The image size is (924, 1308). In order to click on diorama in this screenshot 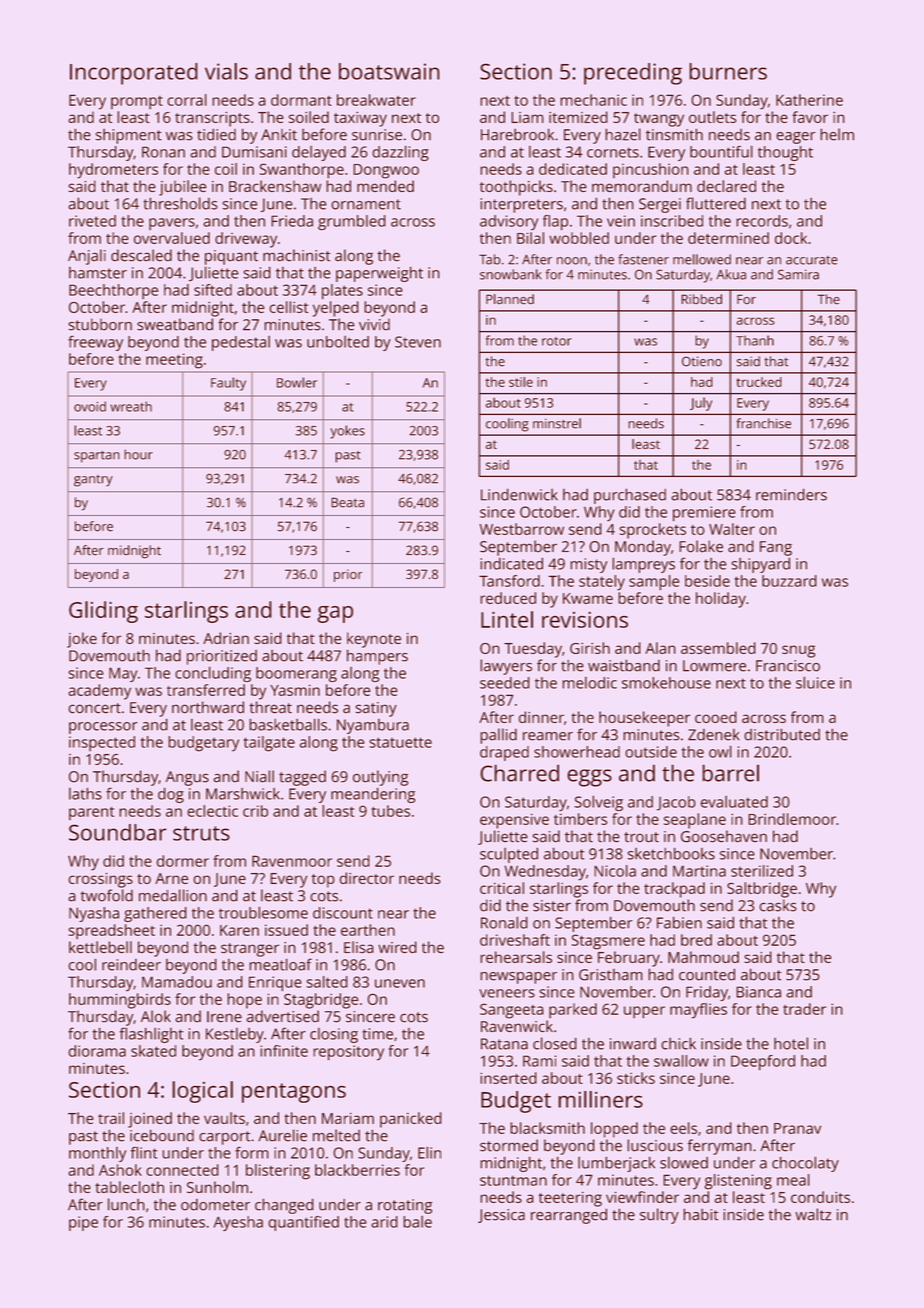, I will do `click(97, 1051)`.
